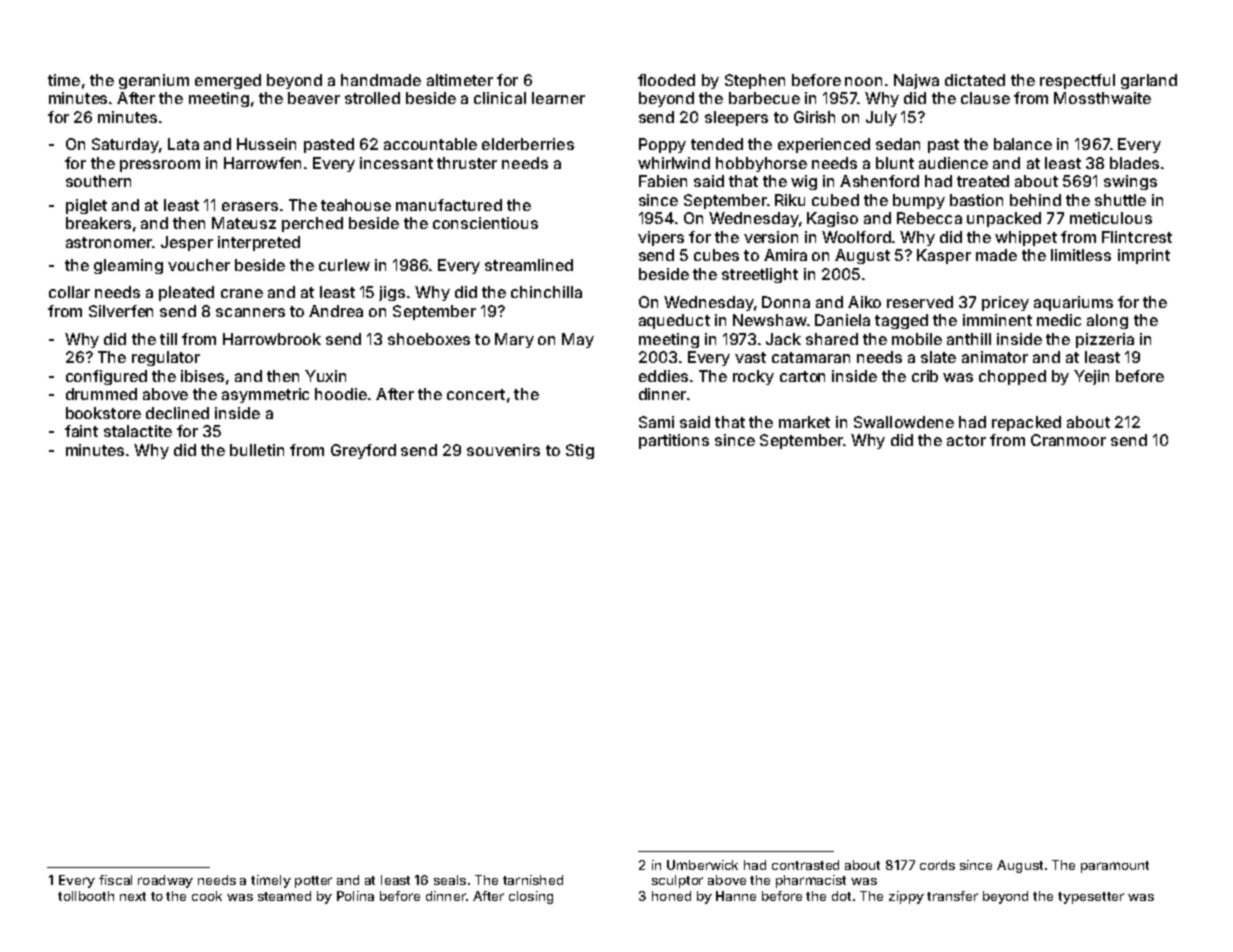 Image resolution: width=1233 pixels, height=952 pixels. What do you see at coordinates (832, 219) in the page?
I see `Kagiso` at bounding box center [832, 219].
